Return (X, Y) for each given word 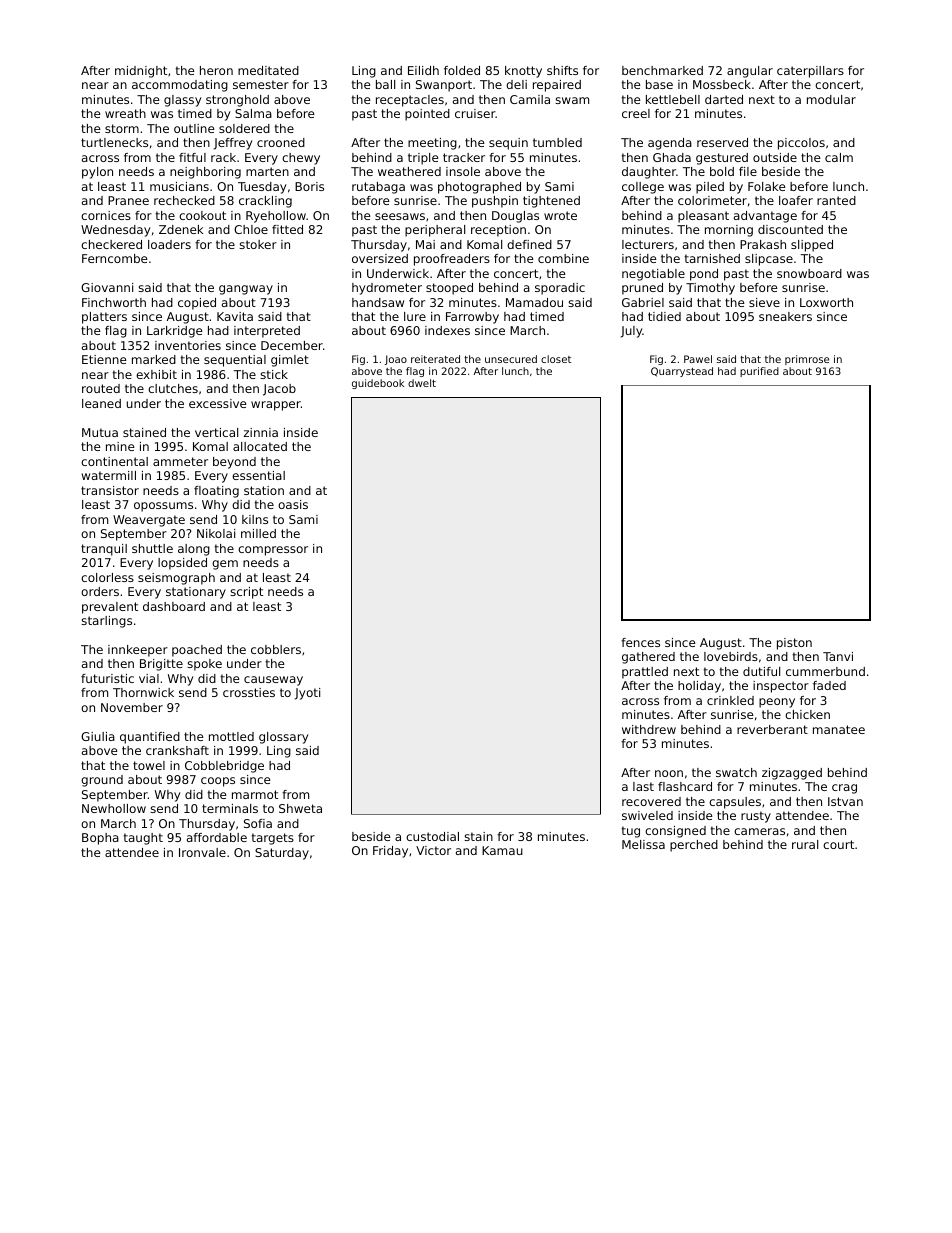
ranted (836, 200)
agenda (670, 144)
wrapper (276, 406)
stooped (449, 289)
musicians (179, 186)
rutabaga (378, 188)
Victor (433, 850)
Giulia (98, 736)
